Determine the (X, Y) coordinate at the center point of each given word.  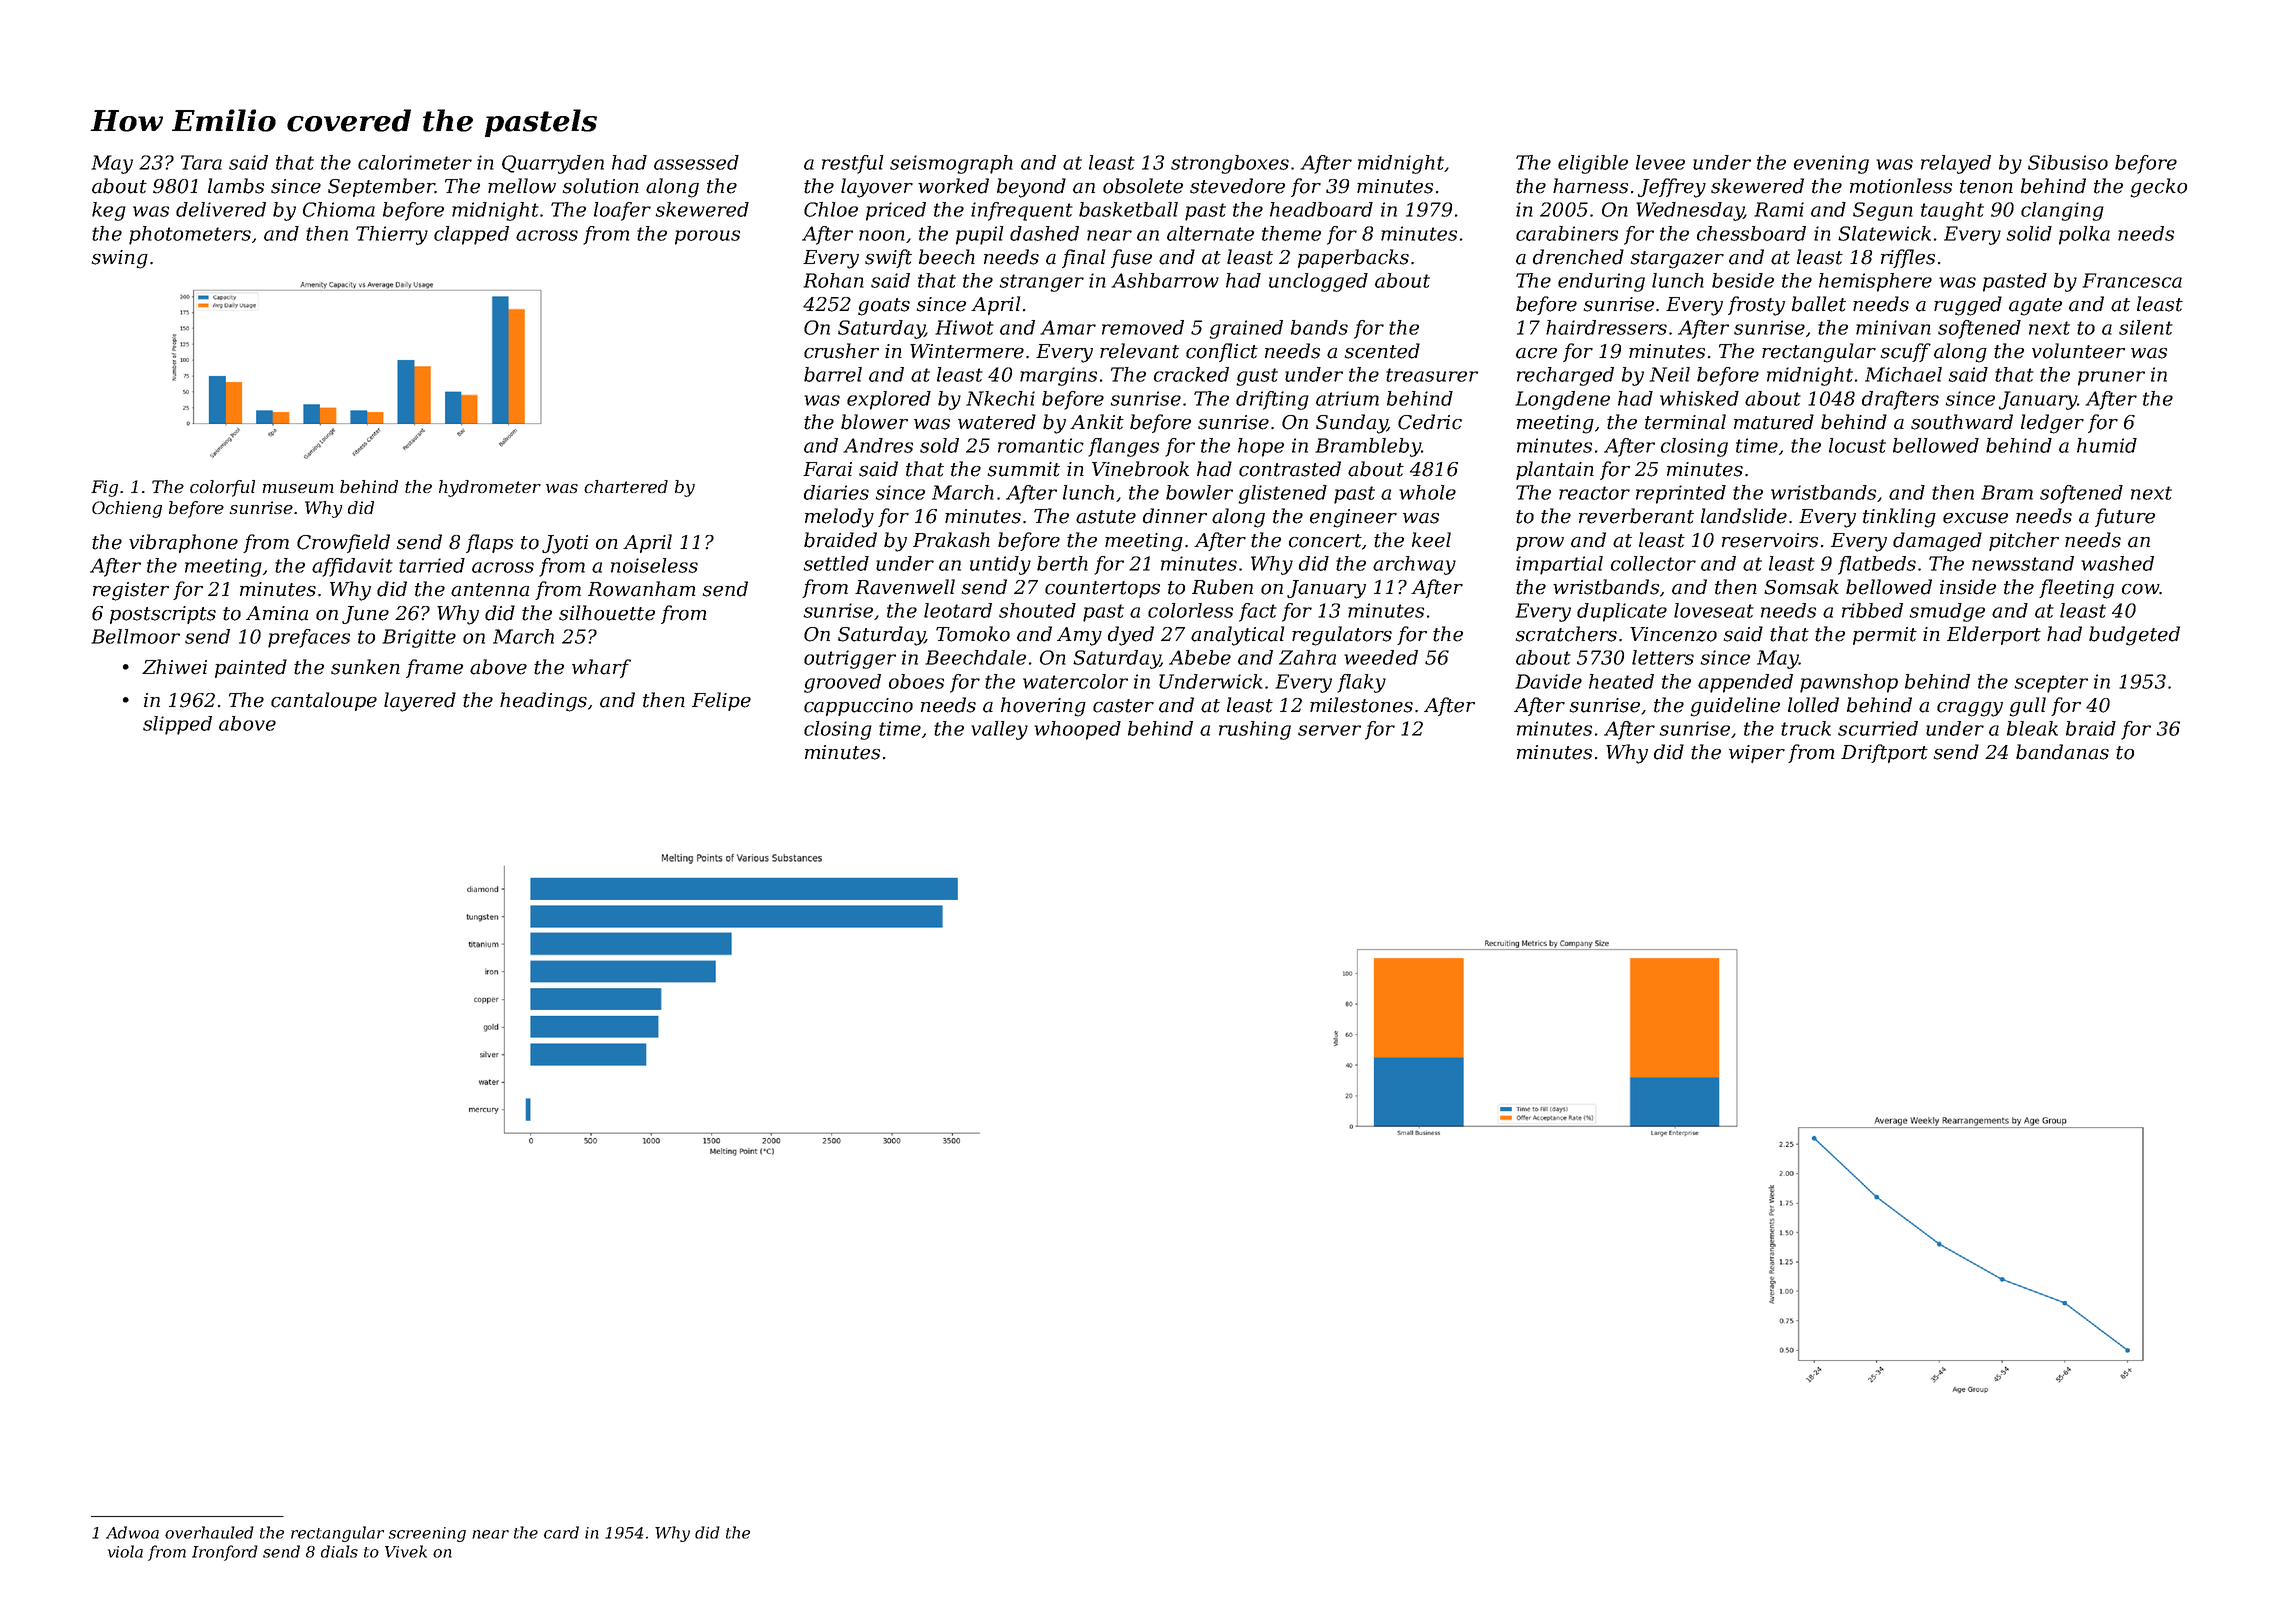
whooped (1077, 730)
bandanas (2062, 752)
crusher (841, 351)
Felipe (721, 701)
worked (953, 186)
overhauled (209, 1532)
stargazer (1677, 260)
